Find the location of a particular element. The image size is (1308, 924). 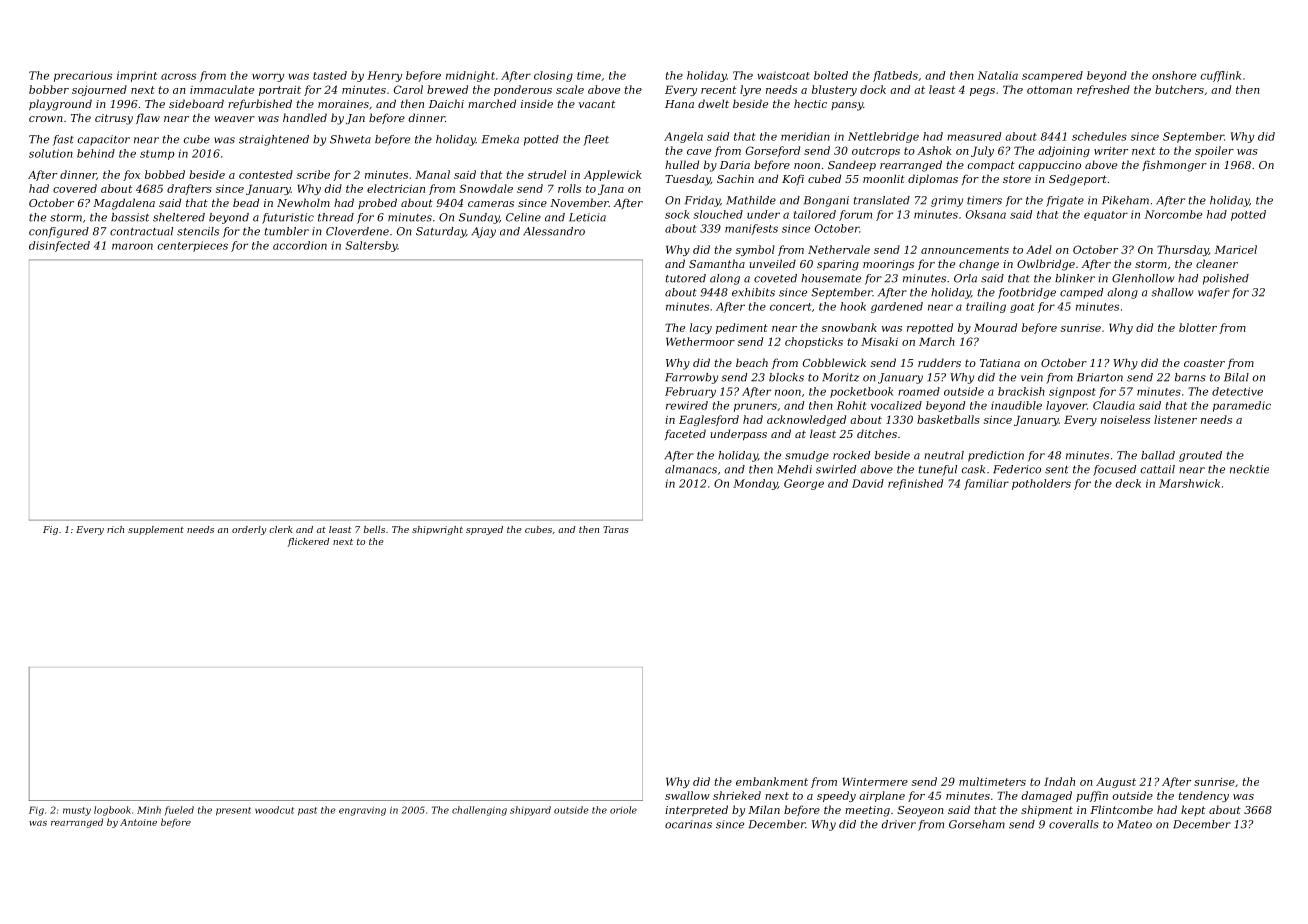

Wintermere is located at coordinates (875, 781).
